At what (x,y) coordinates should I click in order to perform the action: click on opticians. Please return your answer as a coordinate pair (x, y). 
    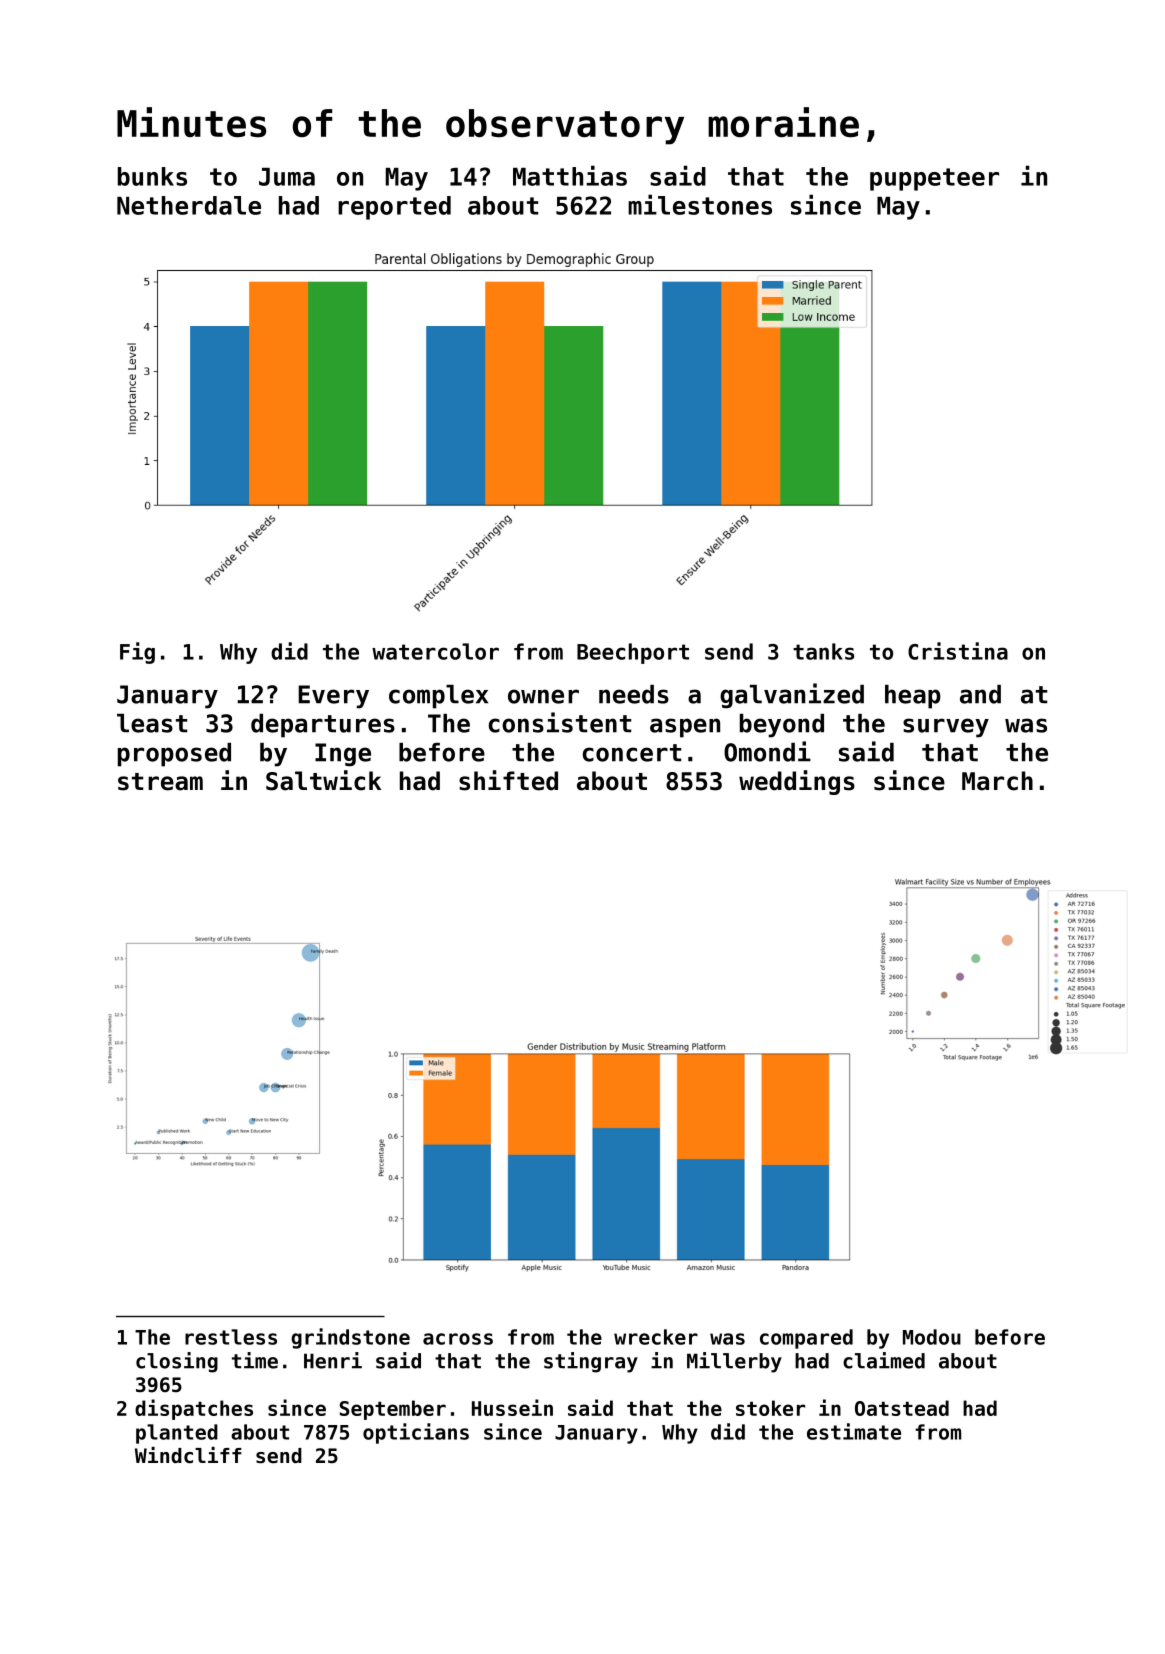
    Looking at the image, I should click on (416, 1433).
